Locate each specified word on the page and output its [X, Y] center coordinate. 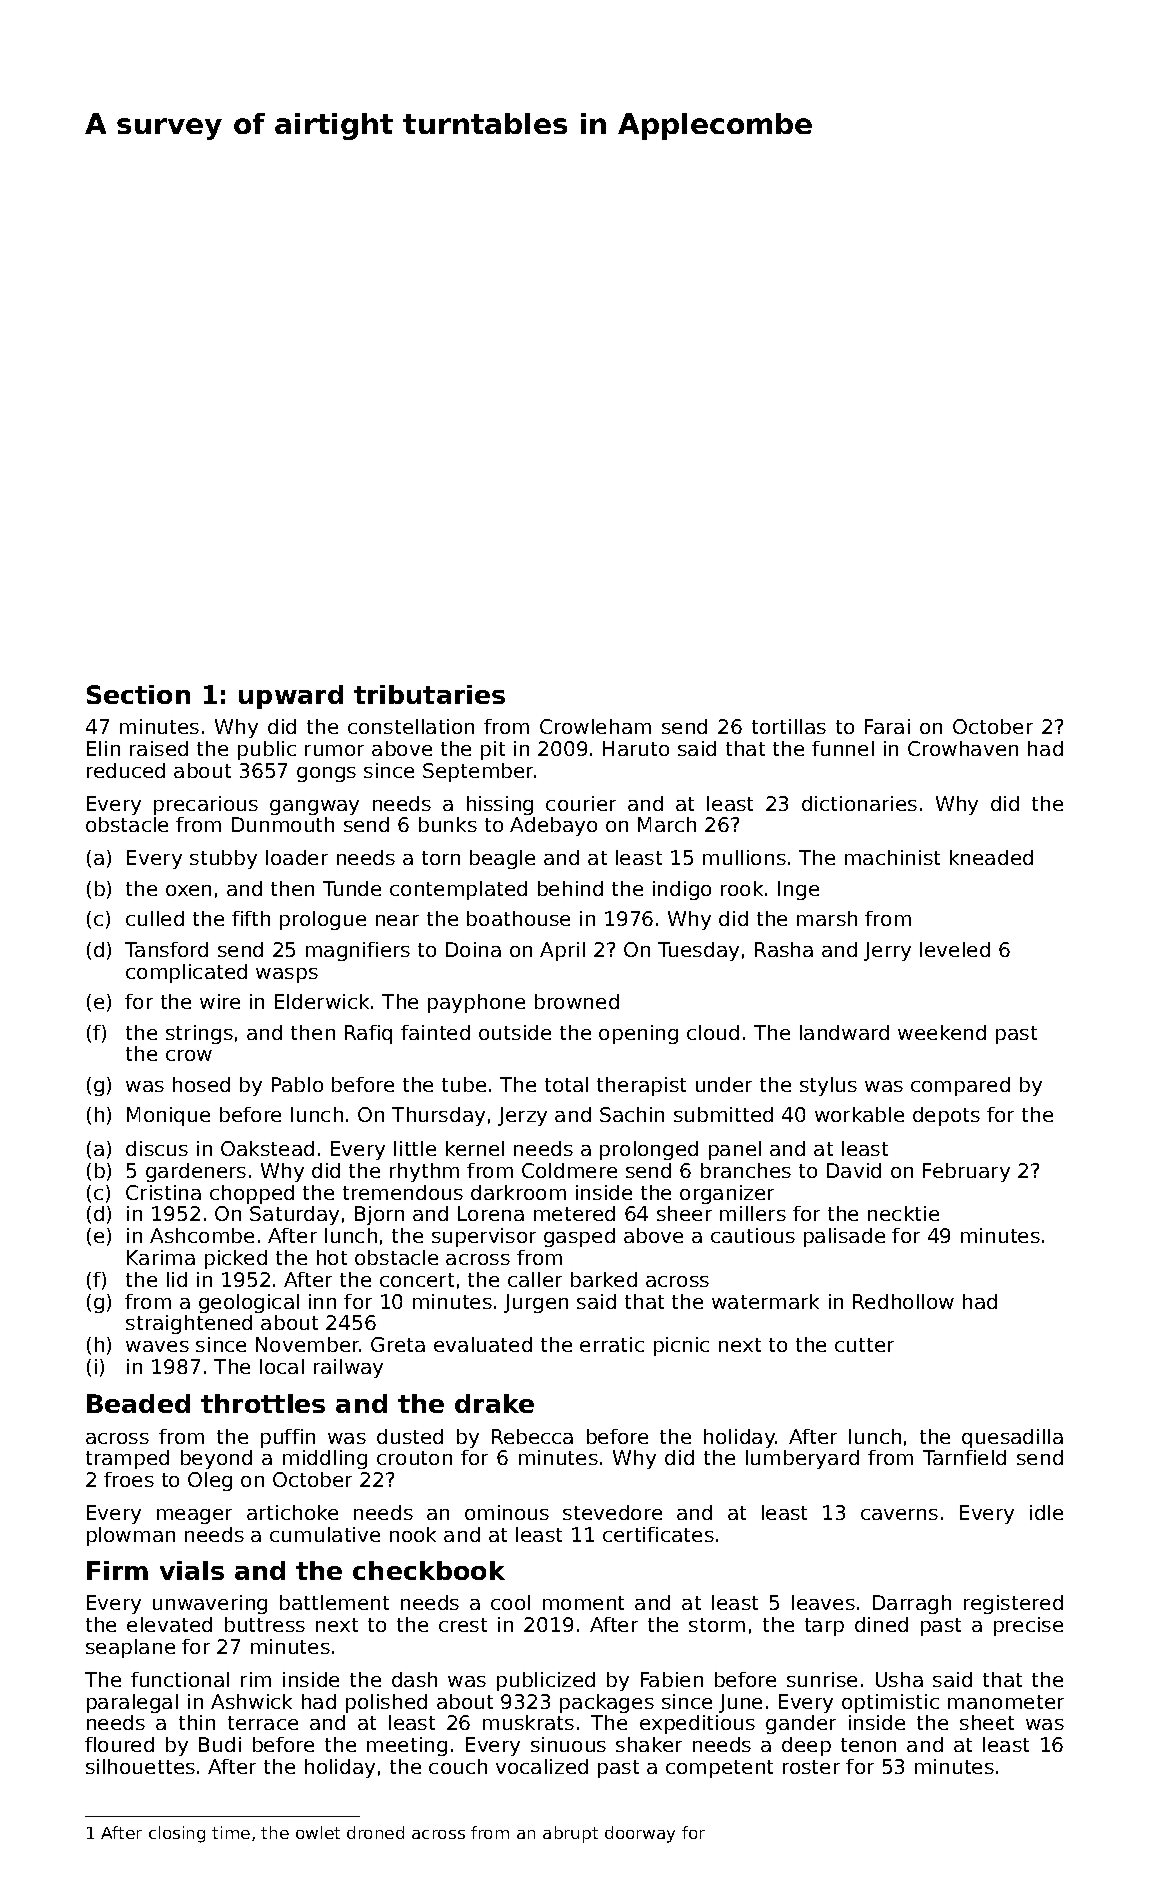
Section [138, 694]
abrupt [570, 1834]
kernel [475, 1148]
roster [811, 1767]
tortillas [789, 726]
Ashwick [251, 1701]
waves [157, 1346]
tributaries [429, 694]
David [854, 1170]
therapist [641, 1086]
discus [157, 1148]
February [966, 1172]
